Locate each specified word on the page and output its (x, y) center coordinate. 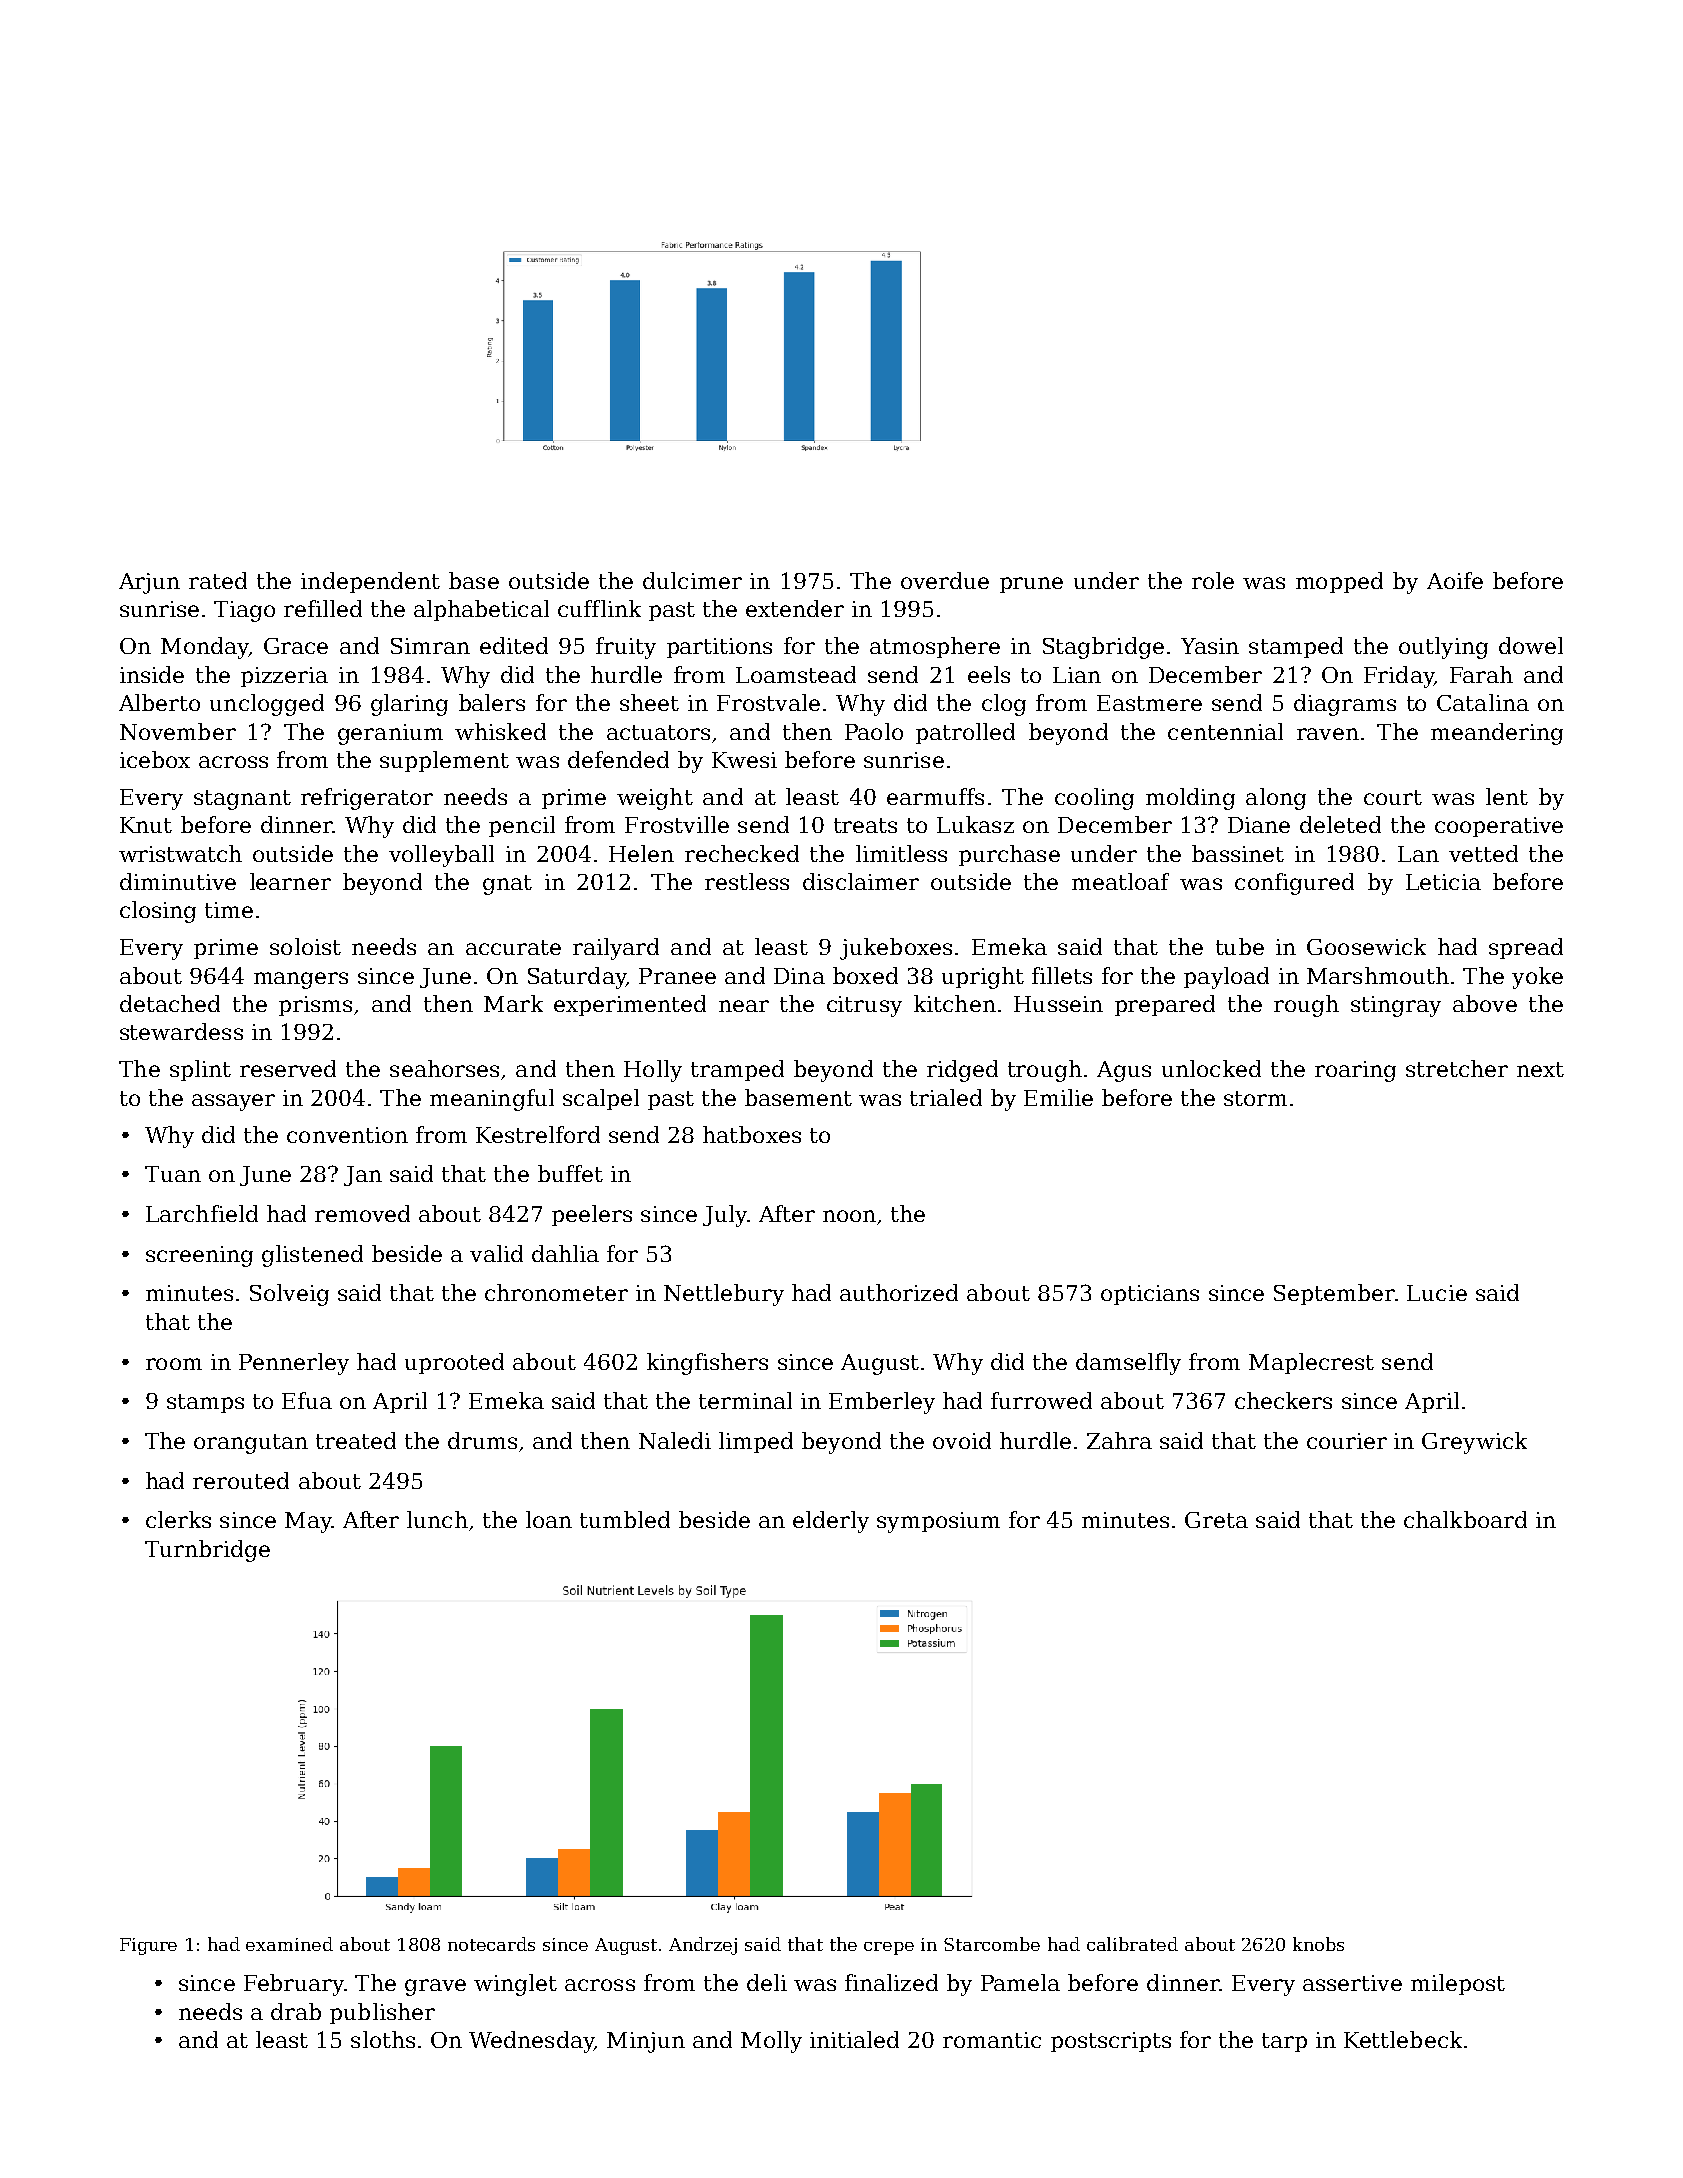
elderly (831, 1522)
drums (482, 1440)
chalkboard (1465, 1519)
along (1276, 799)
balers (492, 702)
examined (289, 1944)
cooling (1094, 799)
